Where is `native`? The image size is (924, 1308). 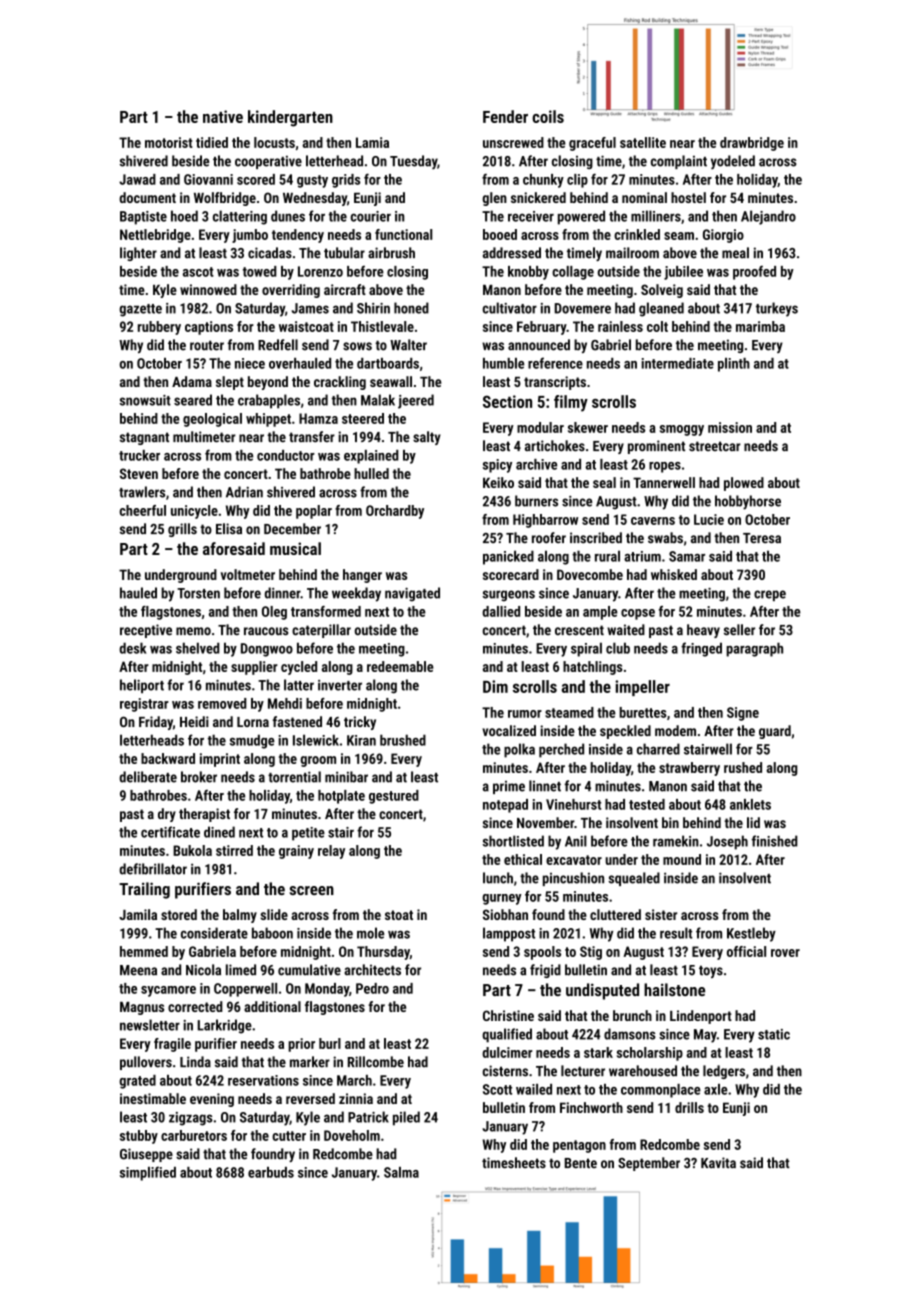
native is located at coordinates (223, 116).
